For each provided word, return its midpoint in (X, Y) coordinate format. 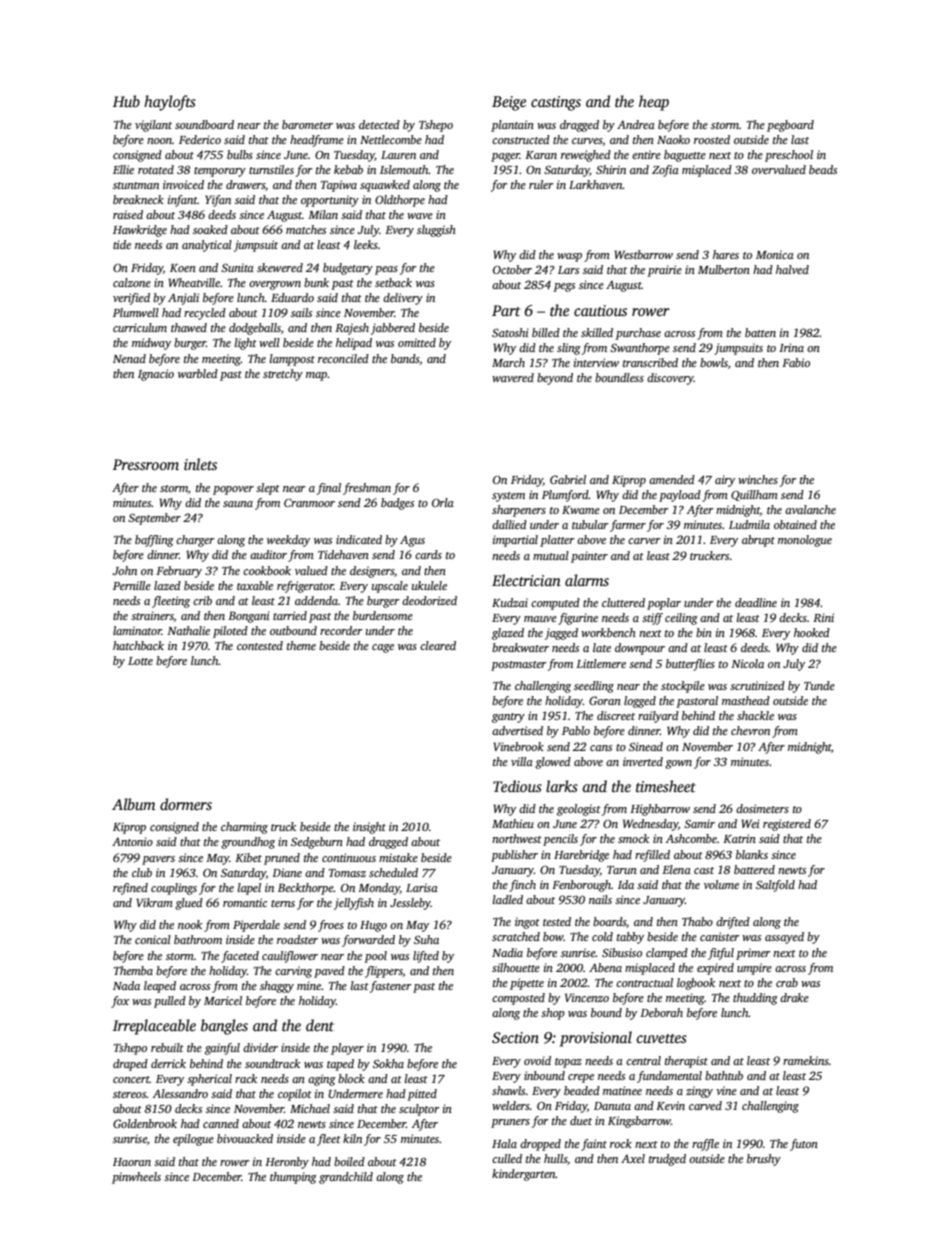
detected (379, 124)
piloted (230, 632)
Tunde (819, 685)
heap (654, 103)
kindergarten (524, 1175)
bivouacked (245, 1138)
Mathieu (513, 823)
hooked (812, 632)
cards (428, 554)
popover (233, 490)
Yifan (218, 201)
